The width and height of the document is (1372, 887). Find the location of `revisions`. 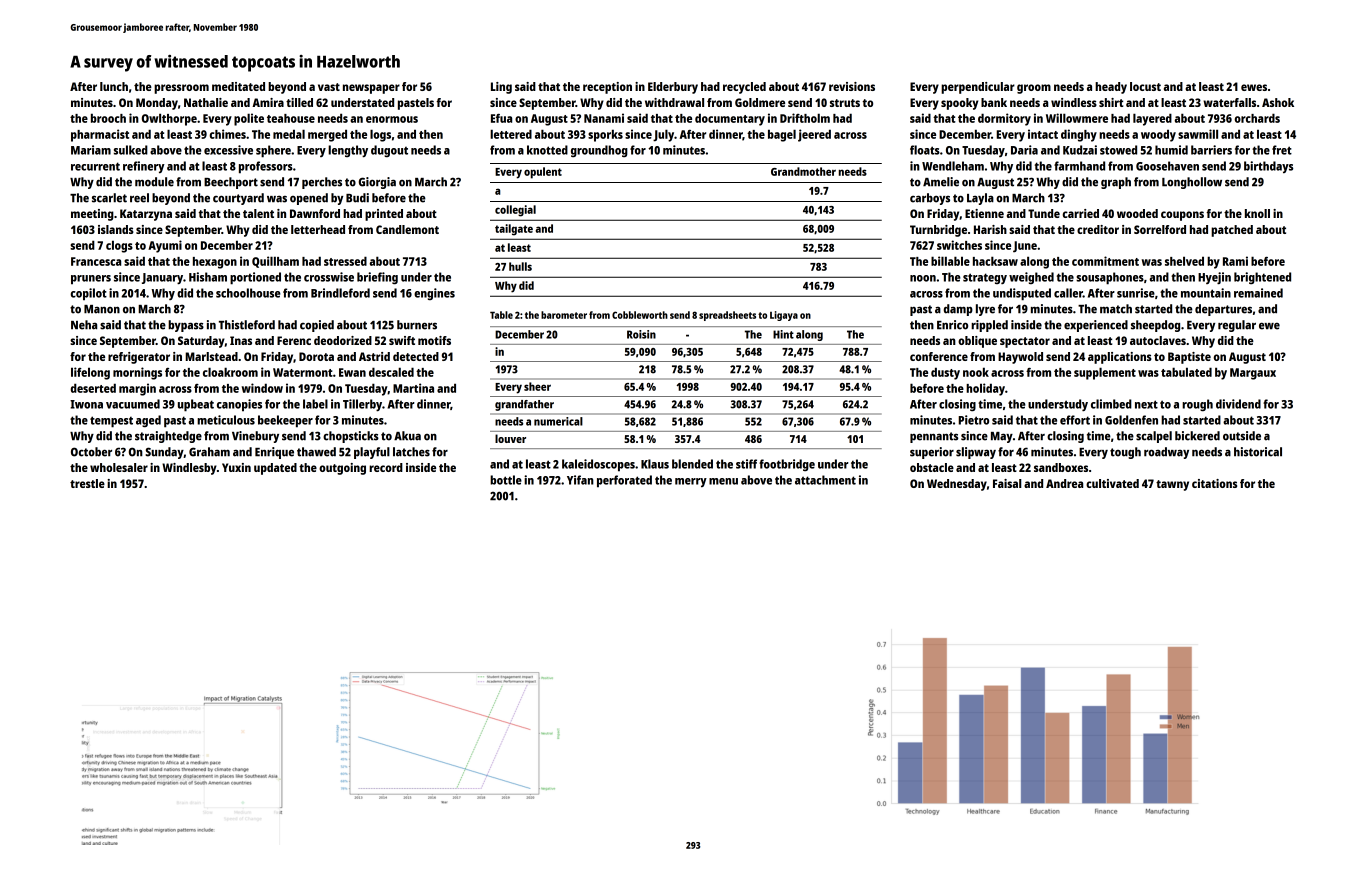

revisions is located at coordinates (852, 86).
